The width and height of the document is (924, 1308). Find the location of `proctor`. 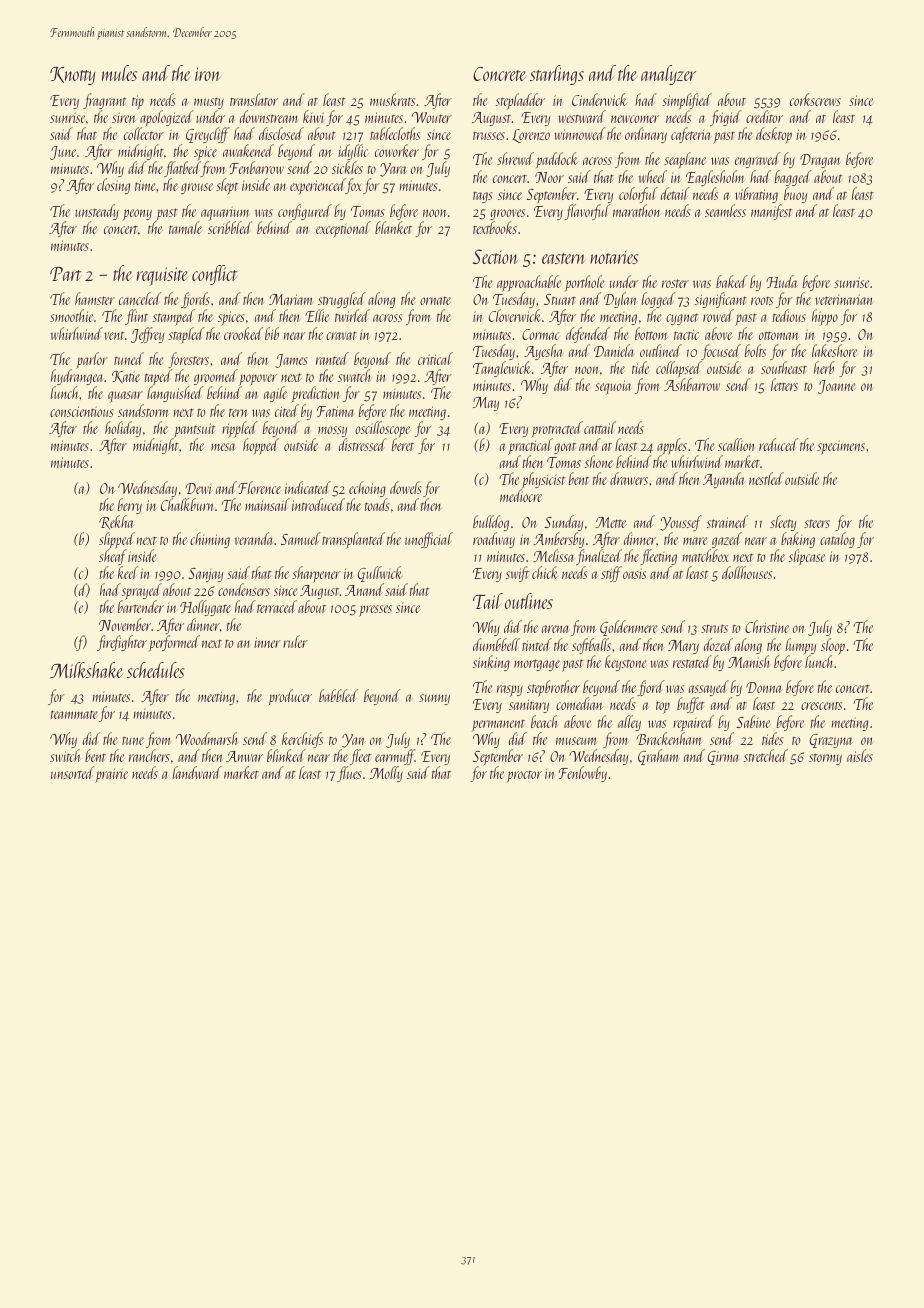

proctor is located at coordinates (524, 776).
